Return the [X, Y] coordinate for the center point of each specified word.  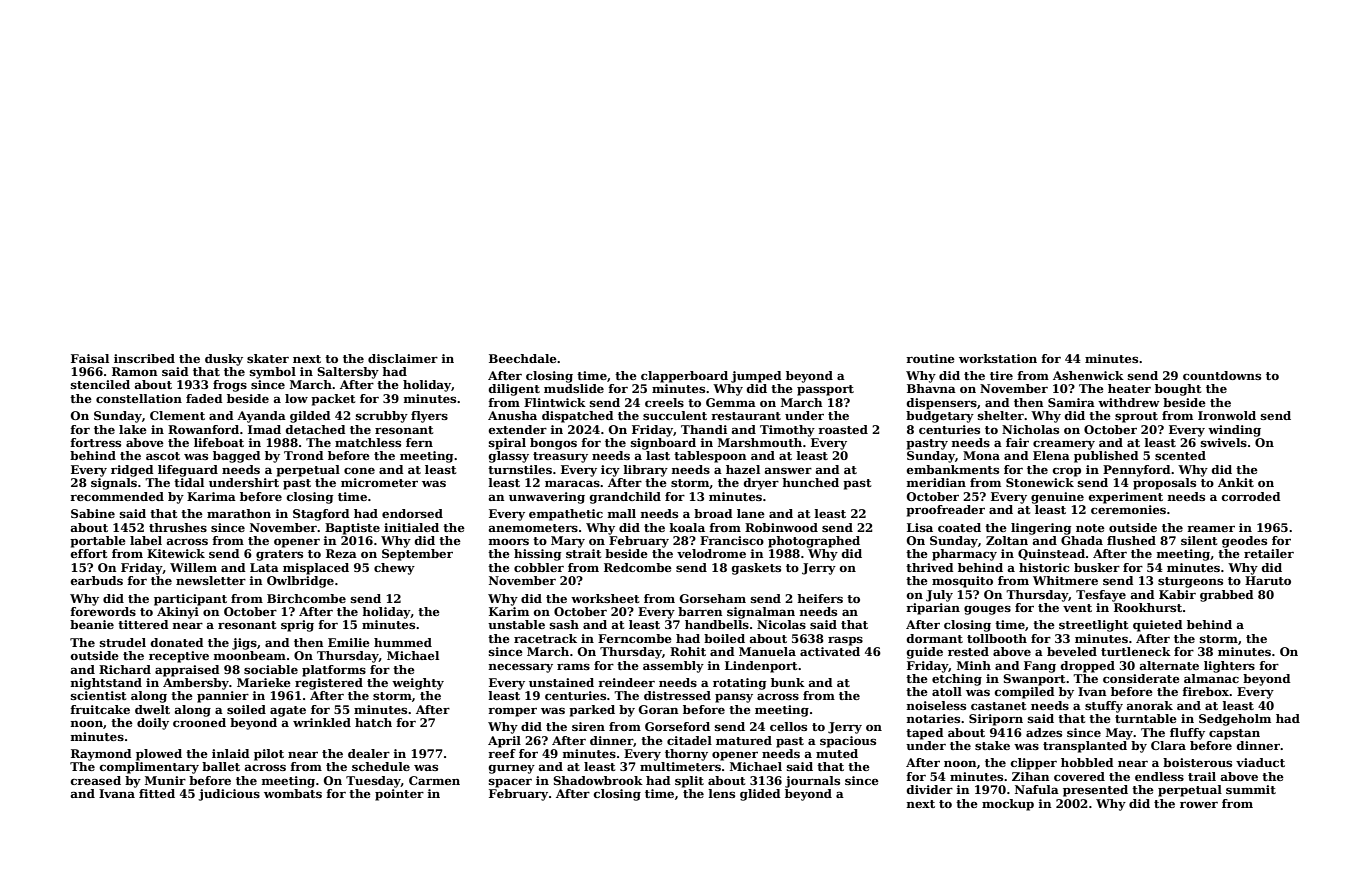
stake [992, 745]
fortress [96, 442]
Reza [341, 553]
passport [825, 390]
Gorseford [677, 726]
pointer [399, 795]
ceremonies [1128, 509]
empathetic [566, 515]
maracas [572, 483]
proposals [1164, 484]
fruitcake [100, 709]
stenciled [100, 384]
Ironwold [1227, 415]
